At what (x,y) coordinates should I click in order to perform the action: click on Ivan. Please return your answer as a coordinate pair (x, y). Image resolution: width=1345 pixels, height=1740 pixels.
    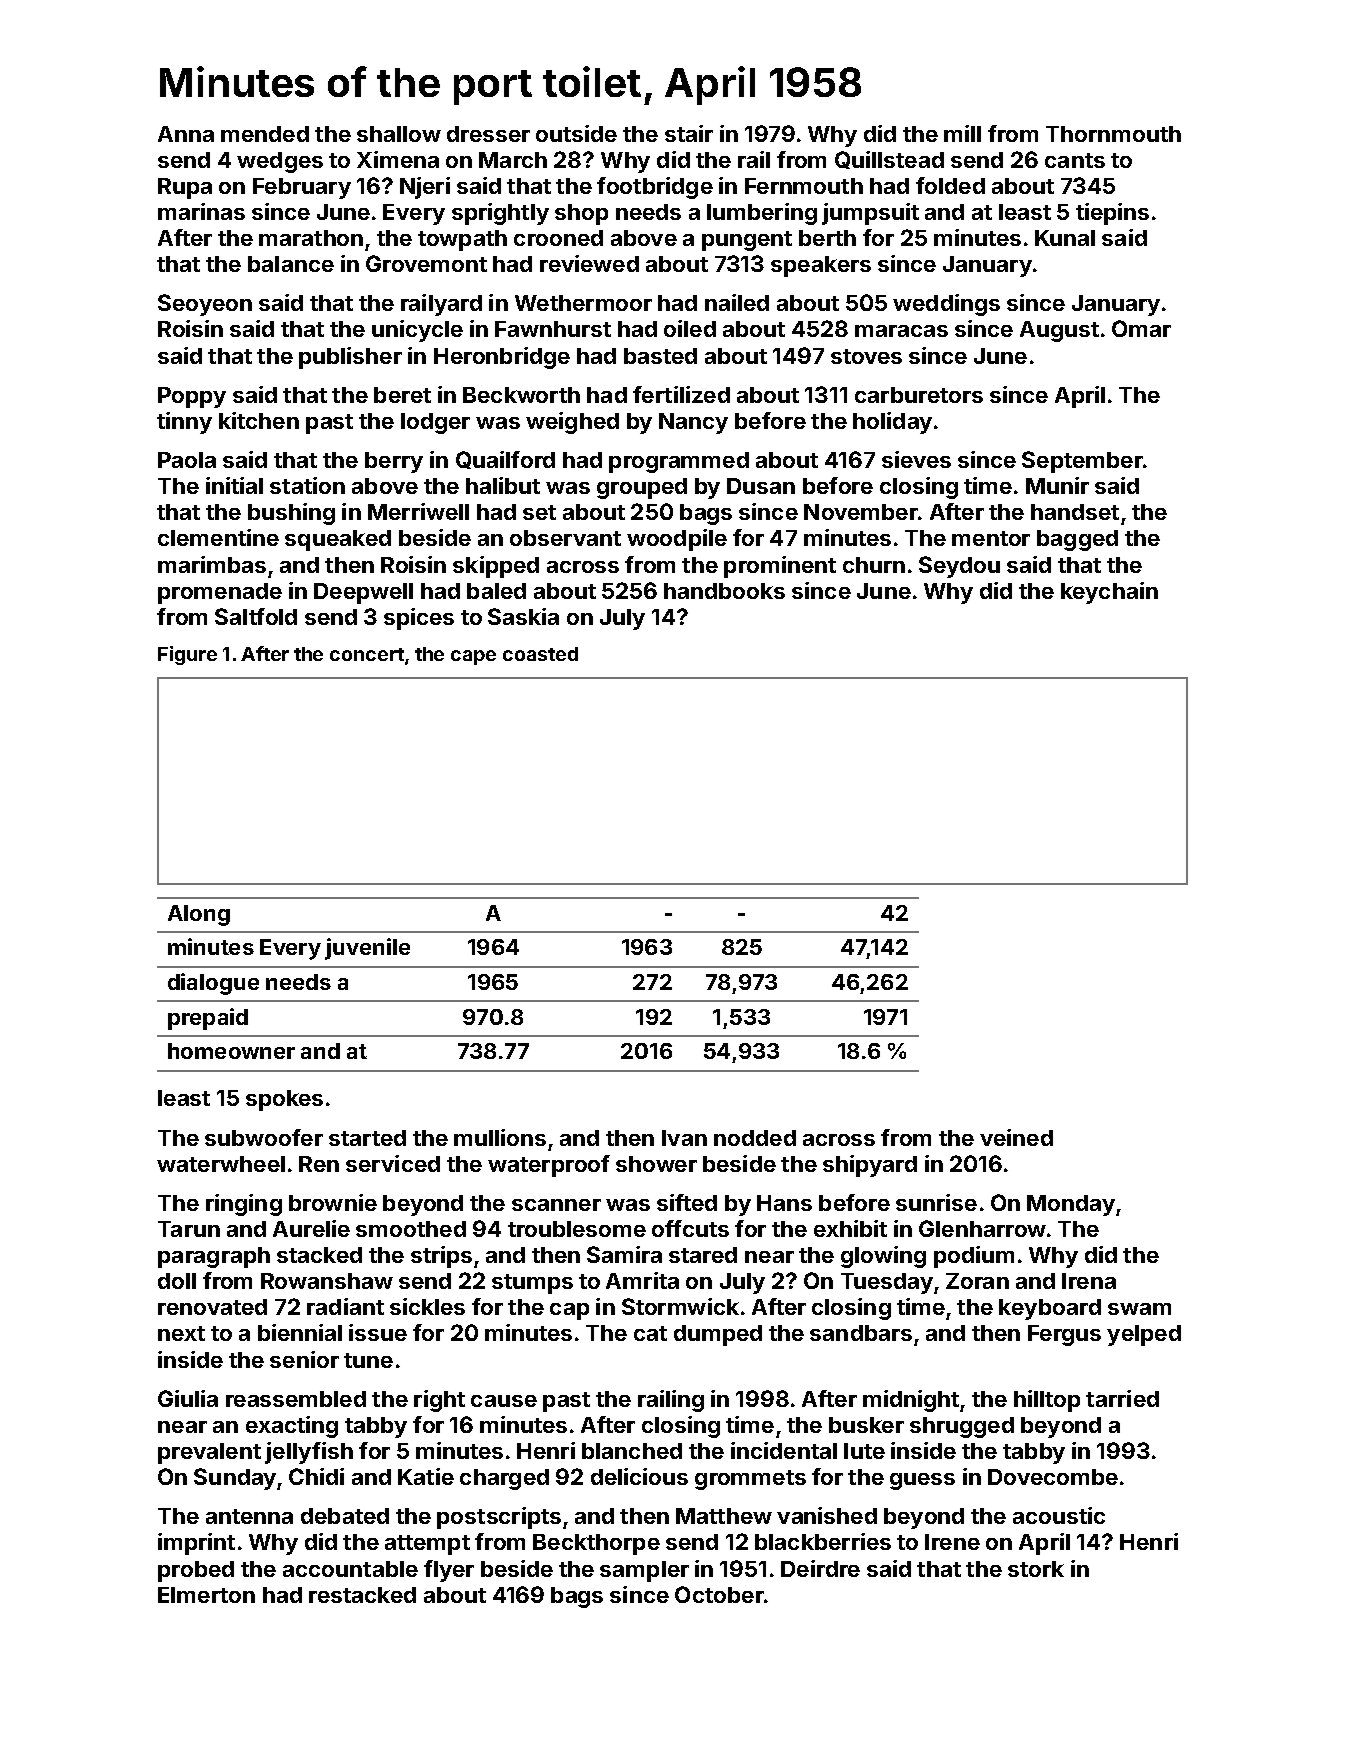
    Looking at the image, I should click on (684, 1138).
